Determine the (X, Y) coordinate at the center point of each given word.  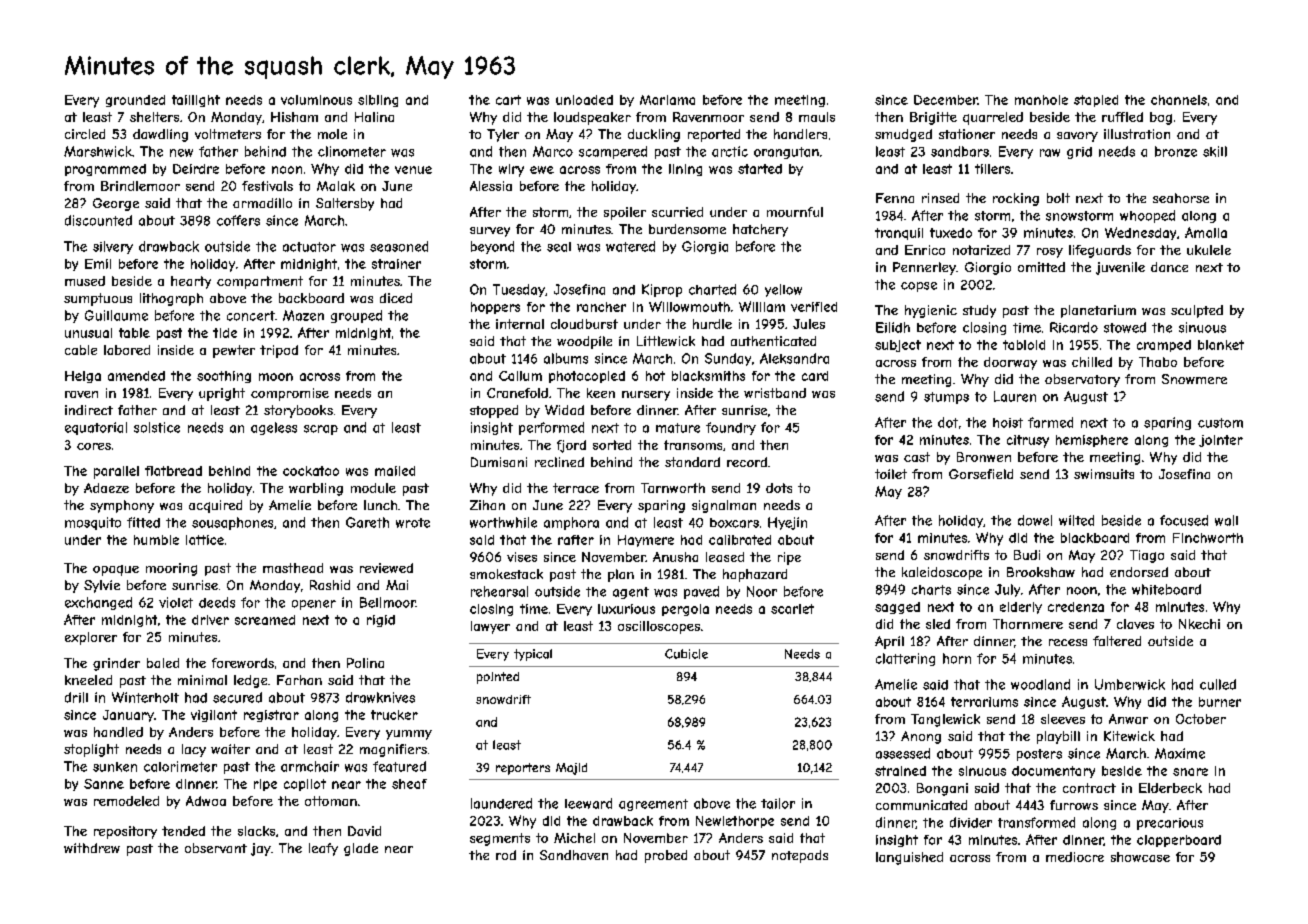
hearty (191, 282)
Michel (574, 838)
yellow (783, 290)
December (946, 100)
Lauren (1015, 396)
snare (1190, 772)
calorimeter (180, 766)
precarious (1170, 824)
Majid (571, 769)
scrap (321, 430)
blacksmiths (708, 376)
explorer (91, 638)
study (979, 311)
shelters (154, 117)
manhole (1041, 100)
